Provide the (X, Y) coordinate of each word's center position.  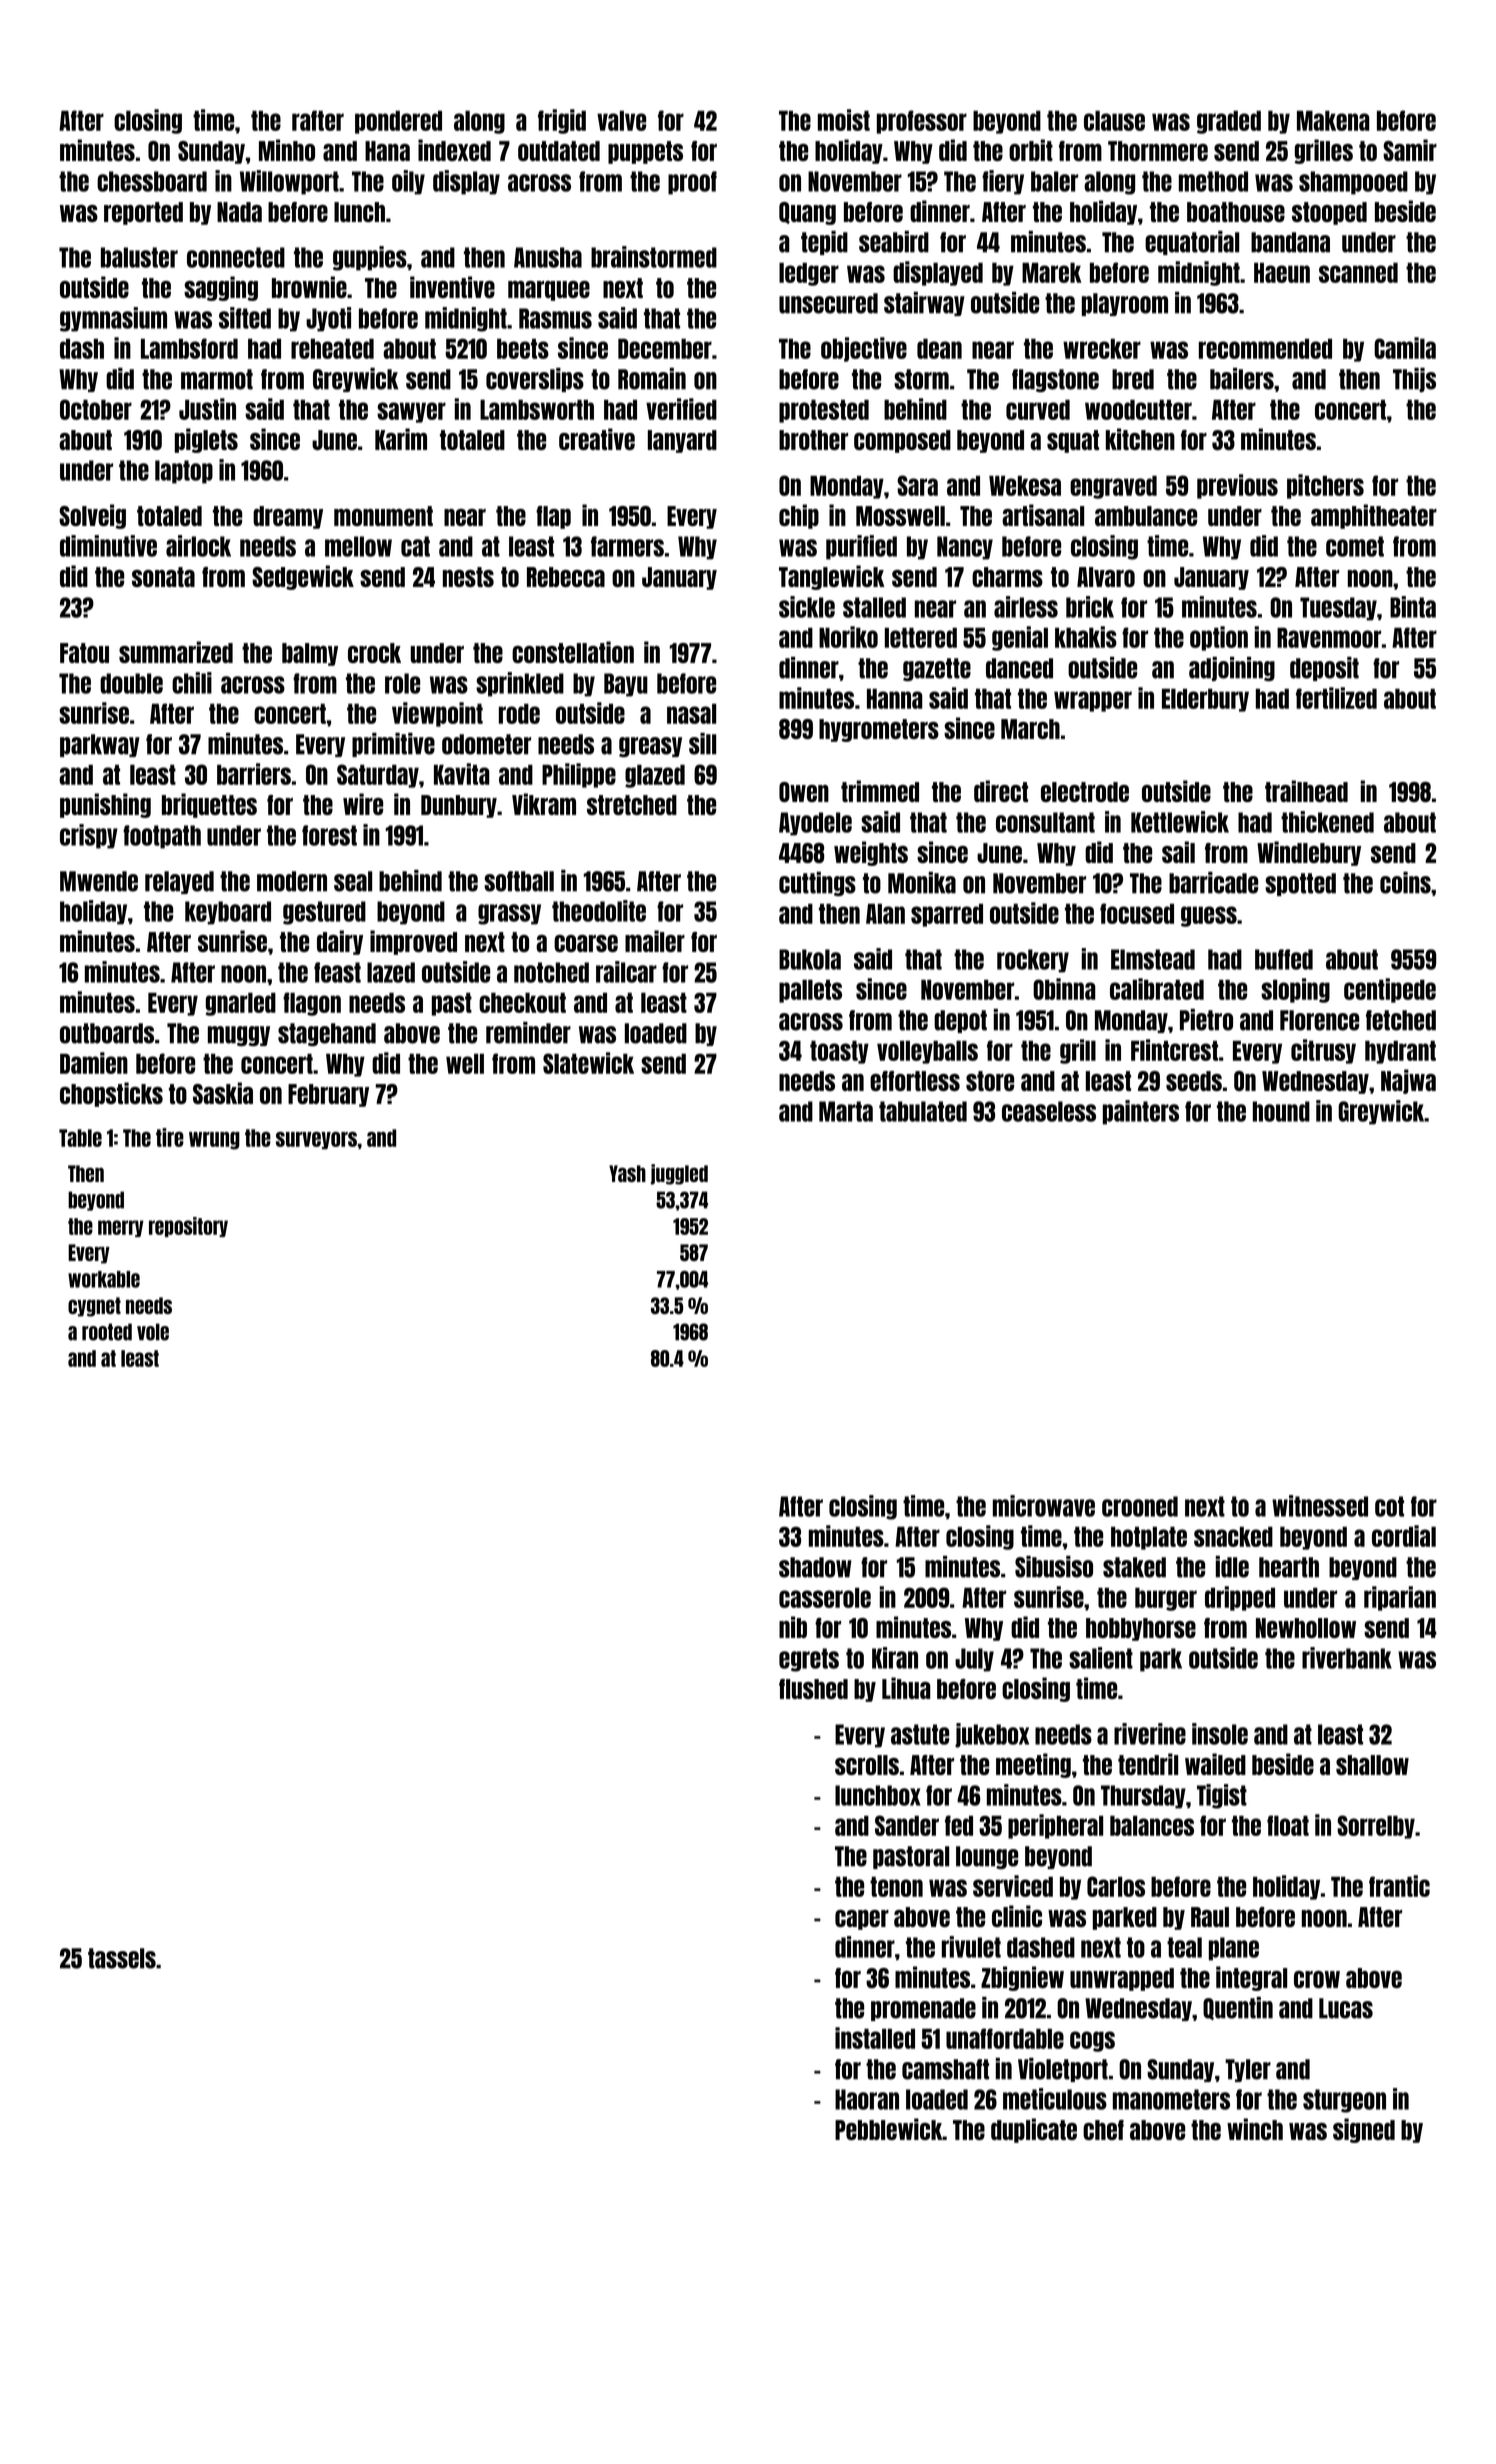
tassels (122, 1958)
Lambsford (189, 348)
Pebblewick (889, 2129)
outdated (559, 151)
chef (1103, 2130)
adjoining (1232, 669)
